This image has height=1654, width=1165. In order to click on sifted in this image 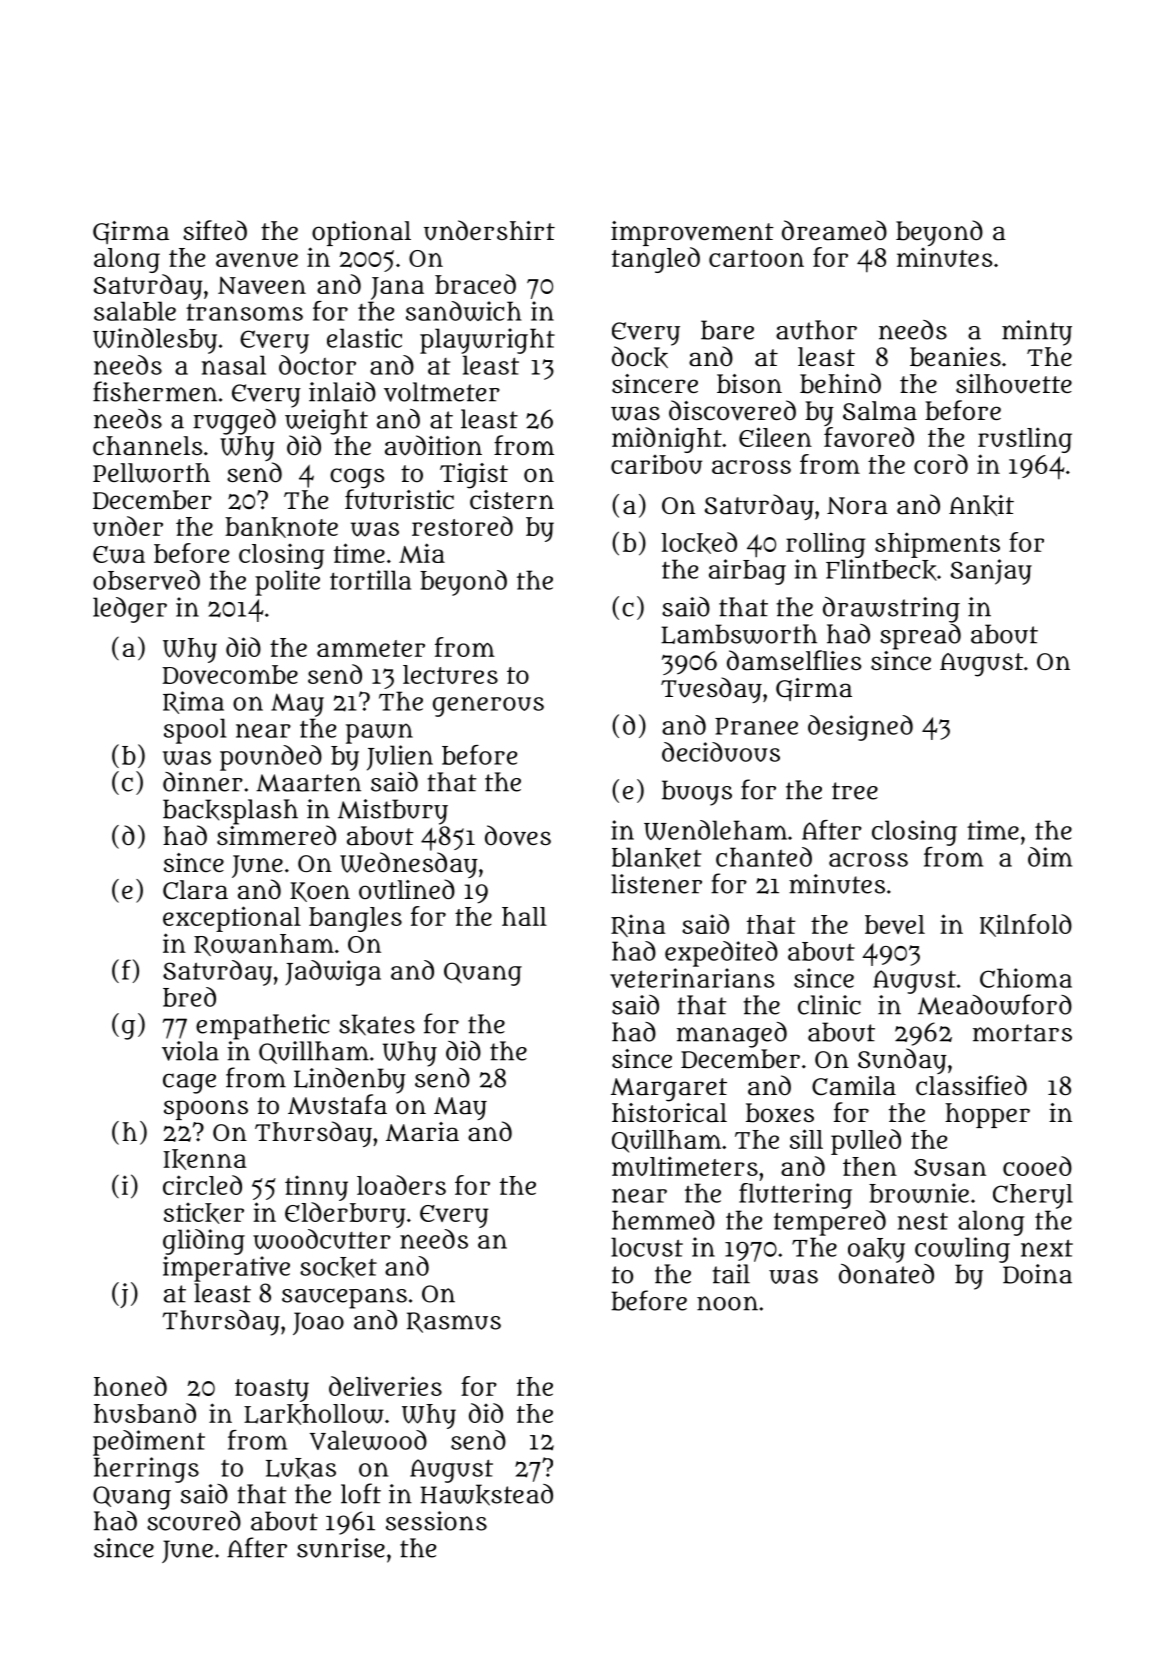, I will do `click(215, 230)`.
